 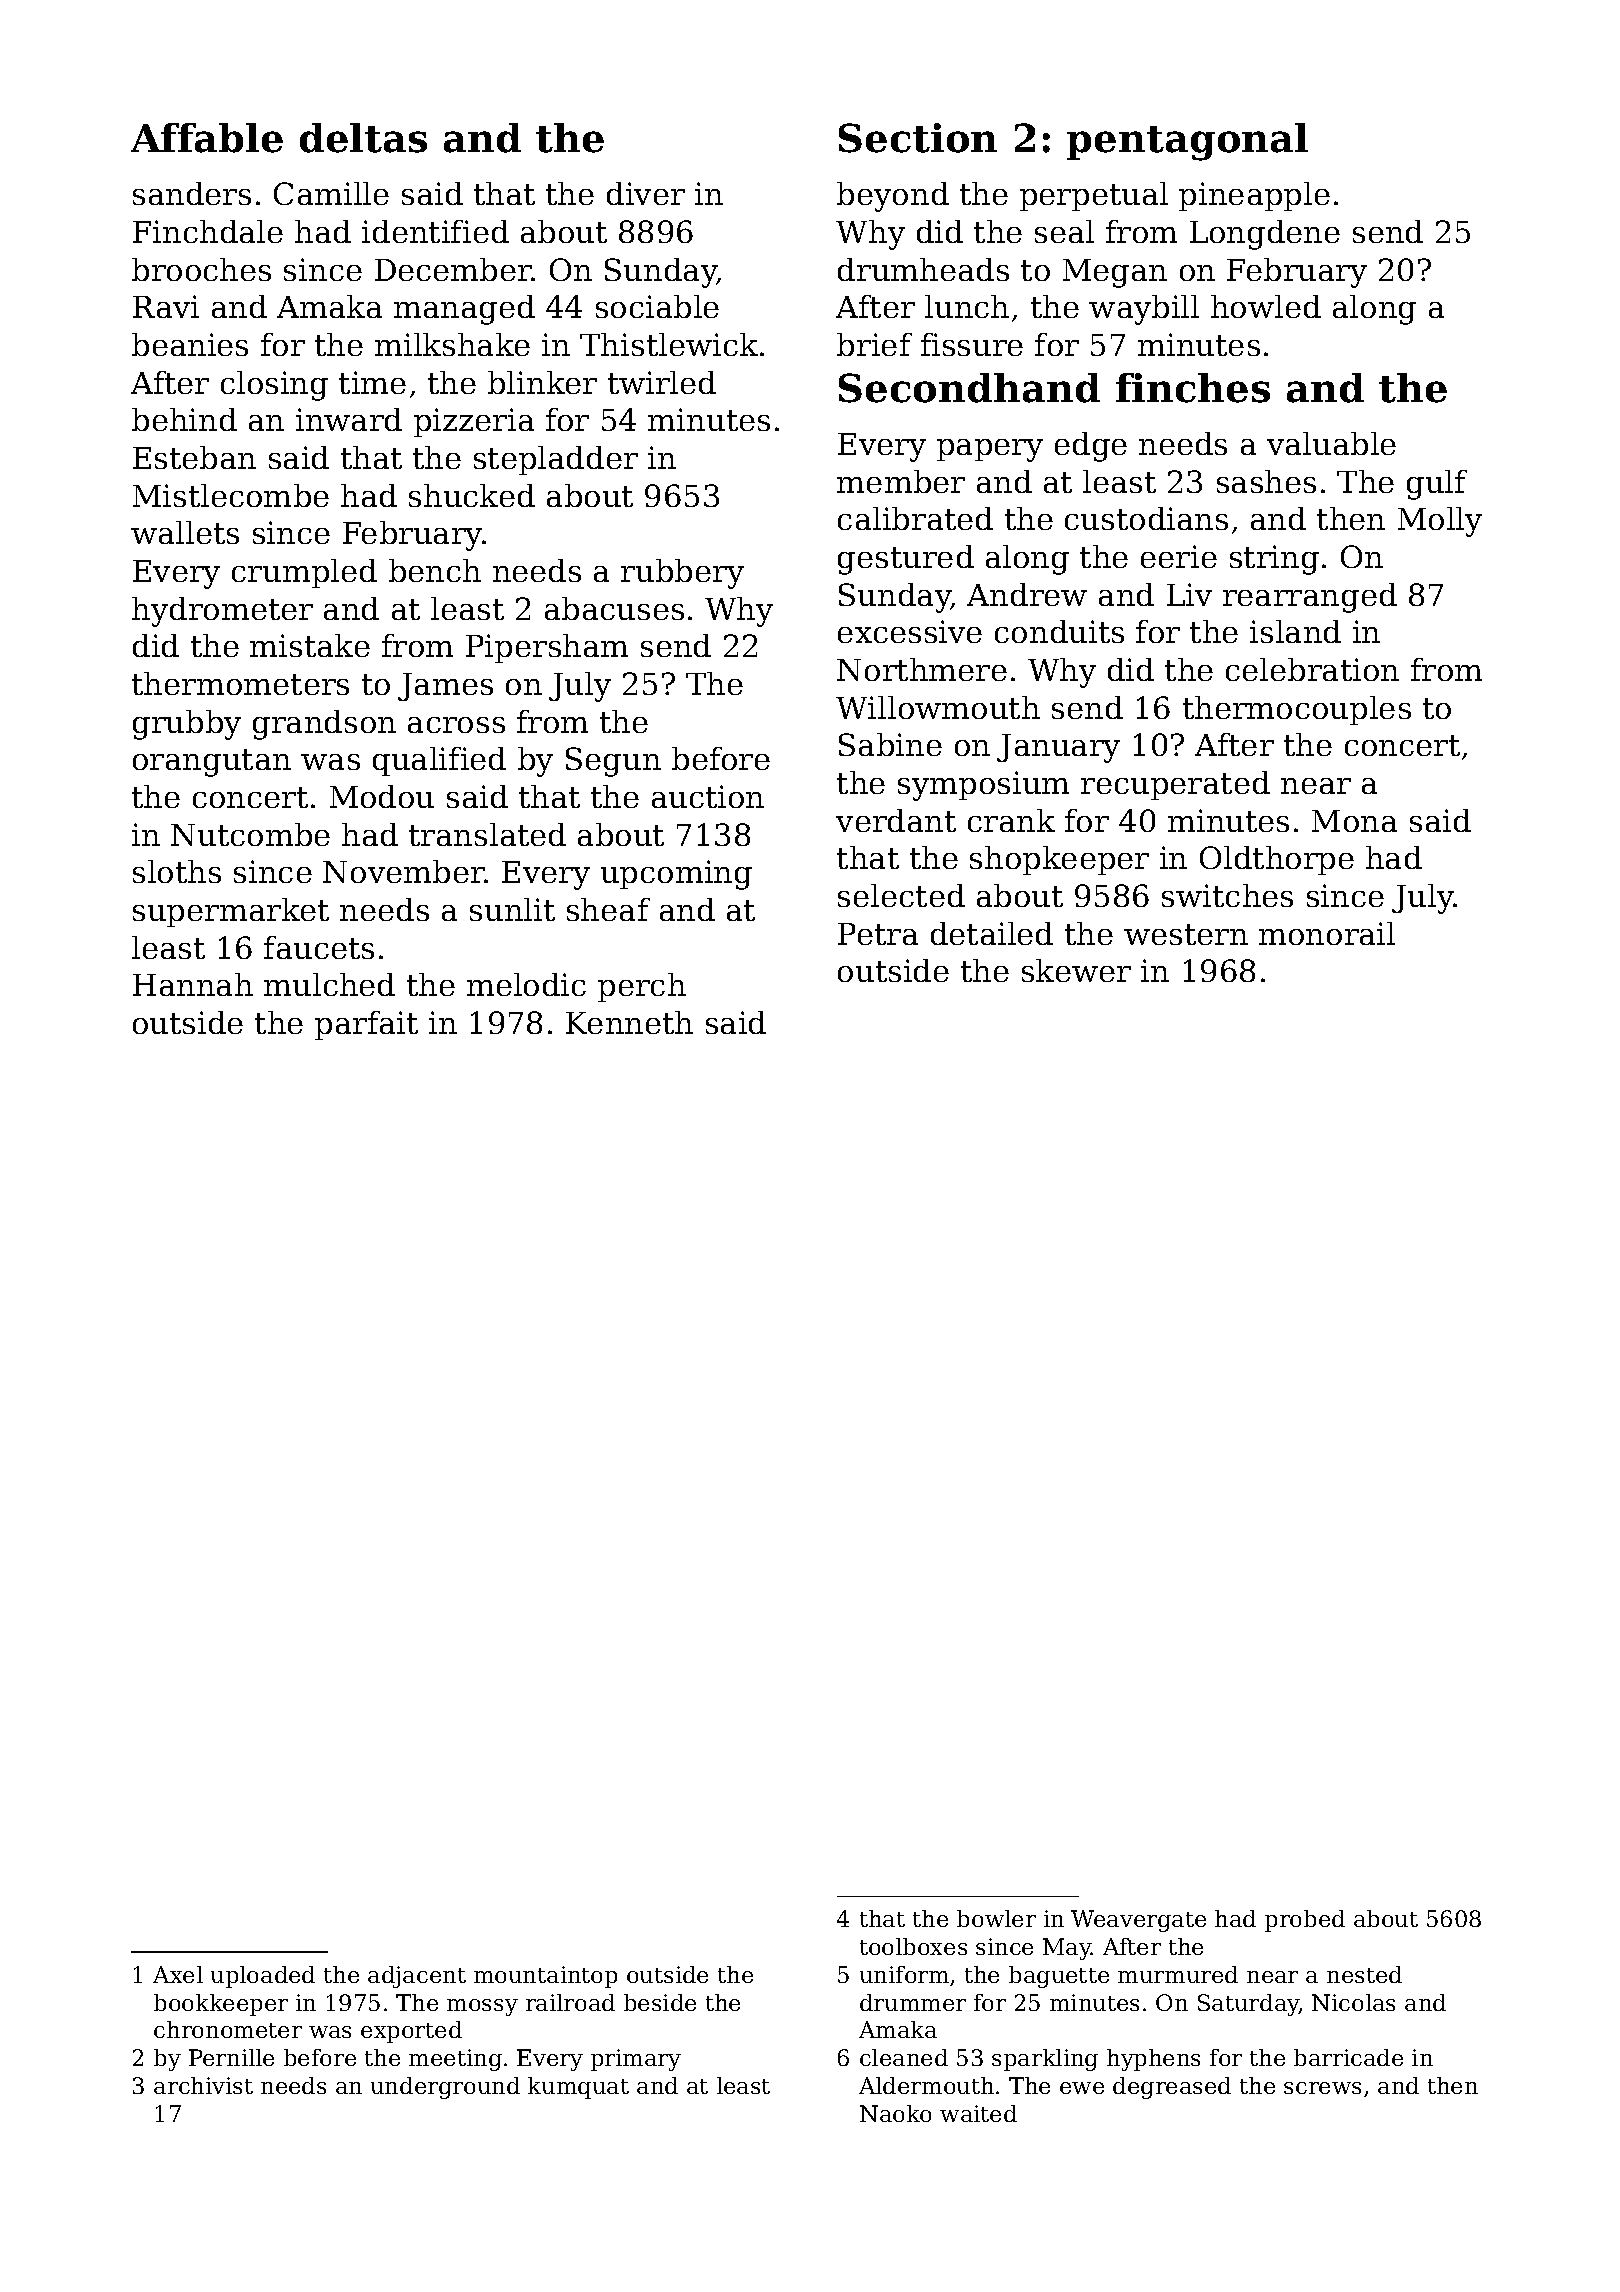 I want to click on pineapple, so click(x=1254, y=196).
